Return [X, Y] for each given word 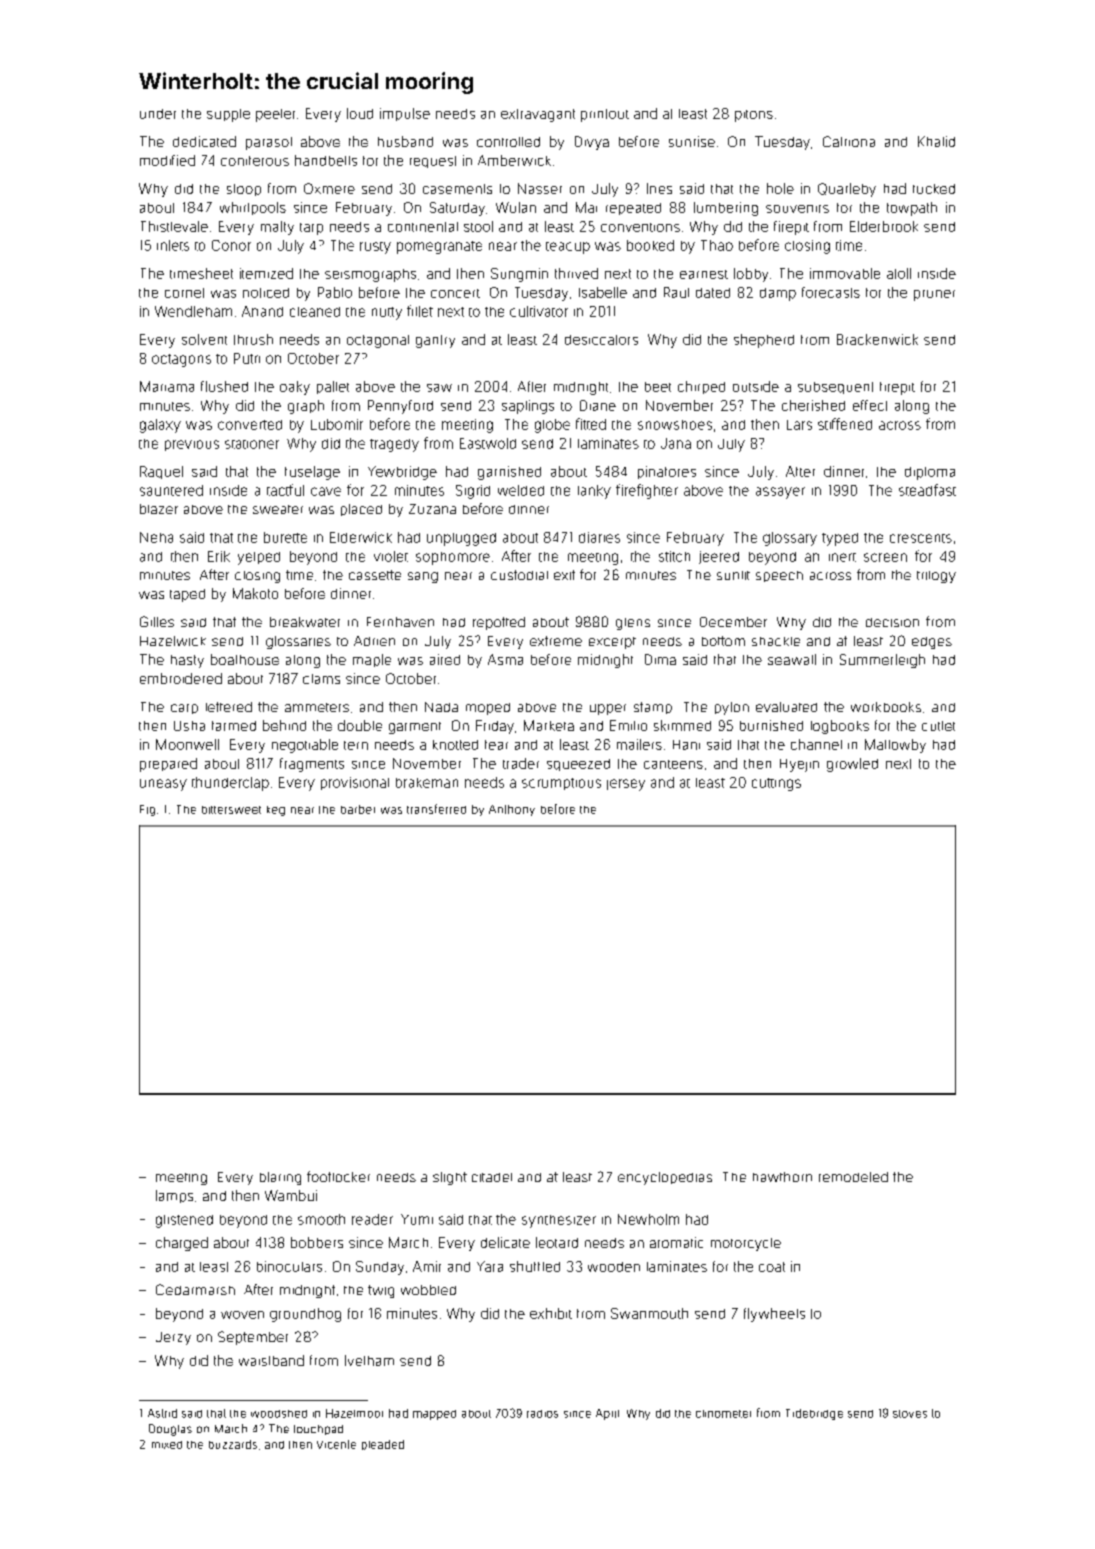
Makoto [255, 593]
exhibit [551, 1313]
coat [772, 1267]
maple [372, 660]
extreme [556, 641]
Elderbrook [884, 226]
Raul [676, 292]
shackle [776, 641]
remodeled [853, 1177]
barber [358, 809]
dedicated [204, 141]
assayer [780, 493]
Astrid [162, 1413]
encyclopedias [665, 1178]
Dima [660, 659]
